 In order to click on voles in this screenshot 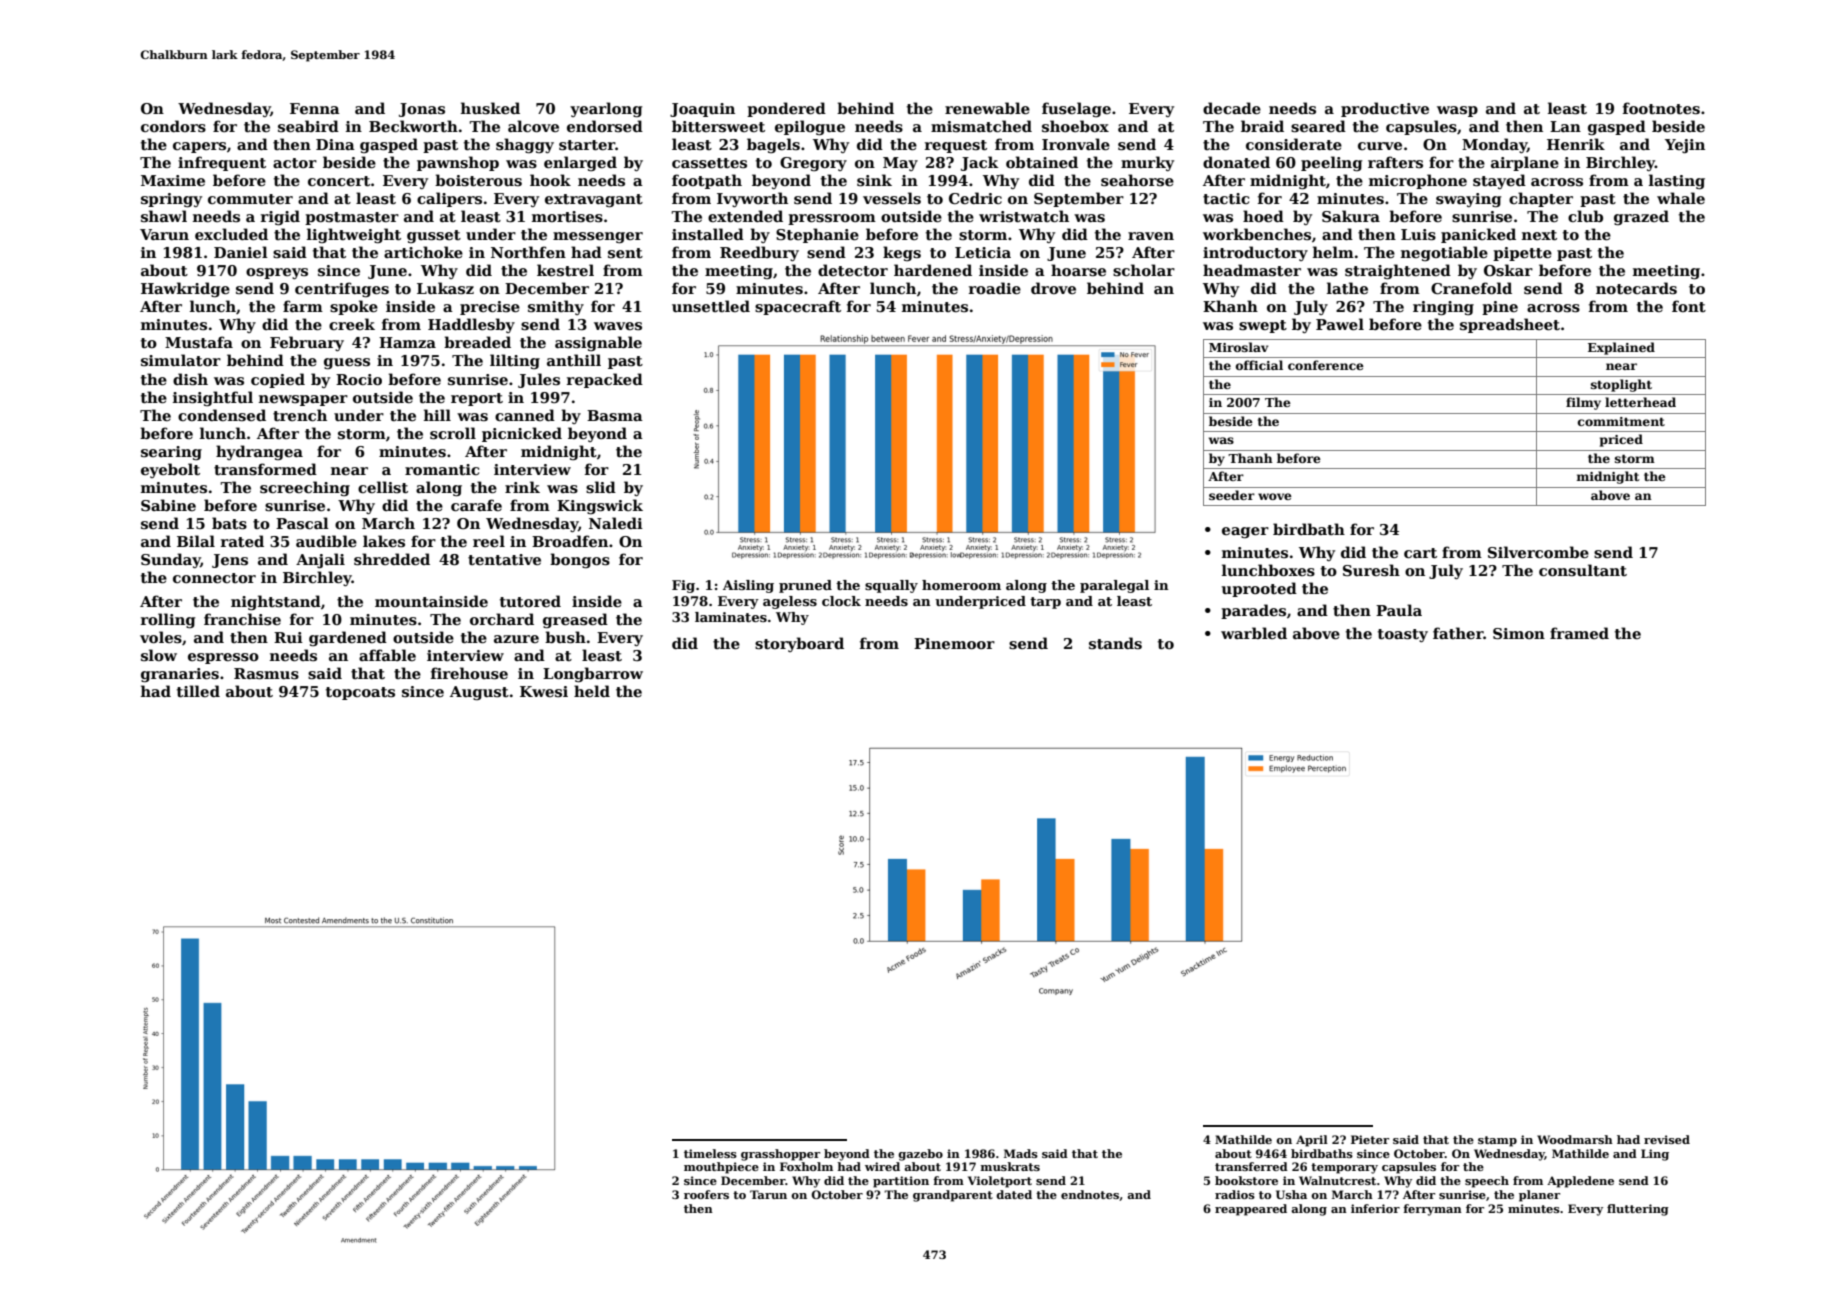, I will do `click(161, 637)`.
